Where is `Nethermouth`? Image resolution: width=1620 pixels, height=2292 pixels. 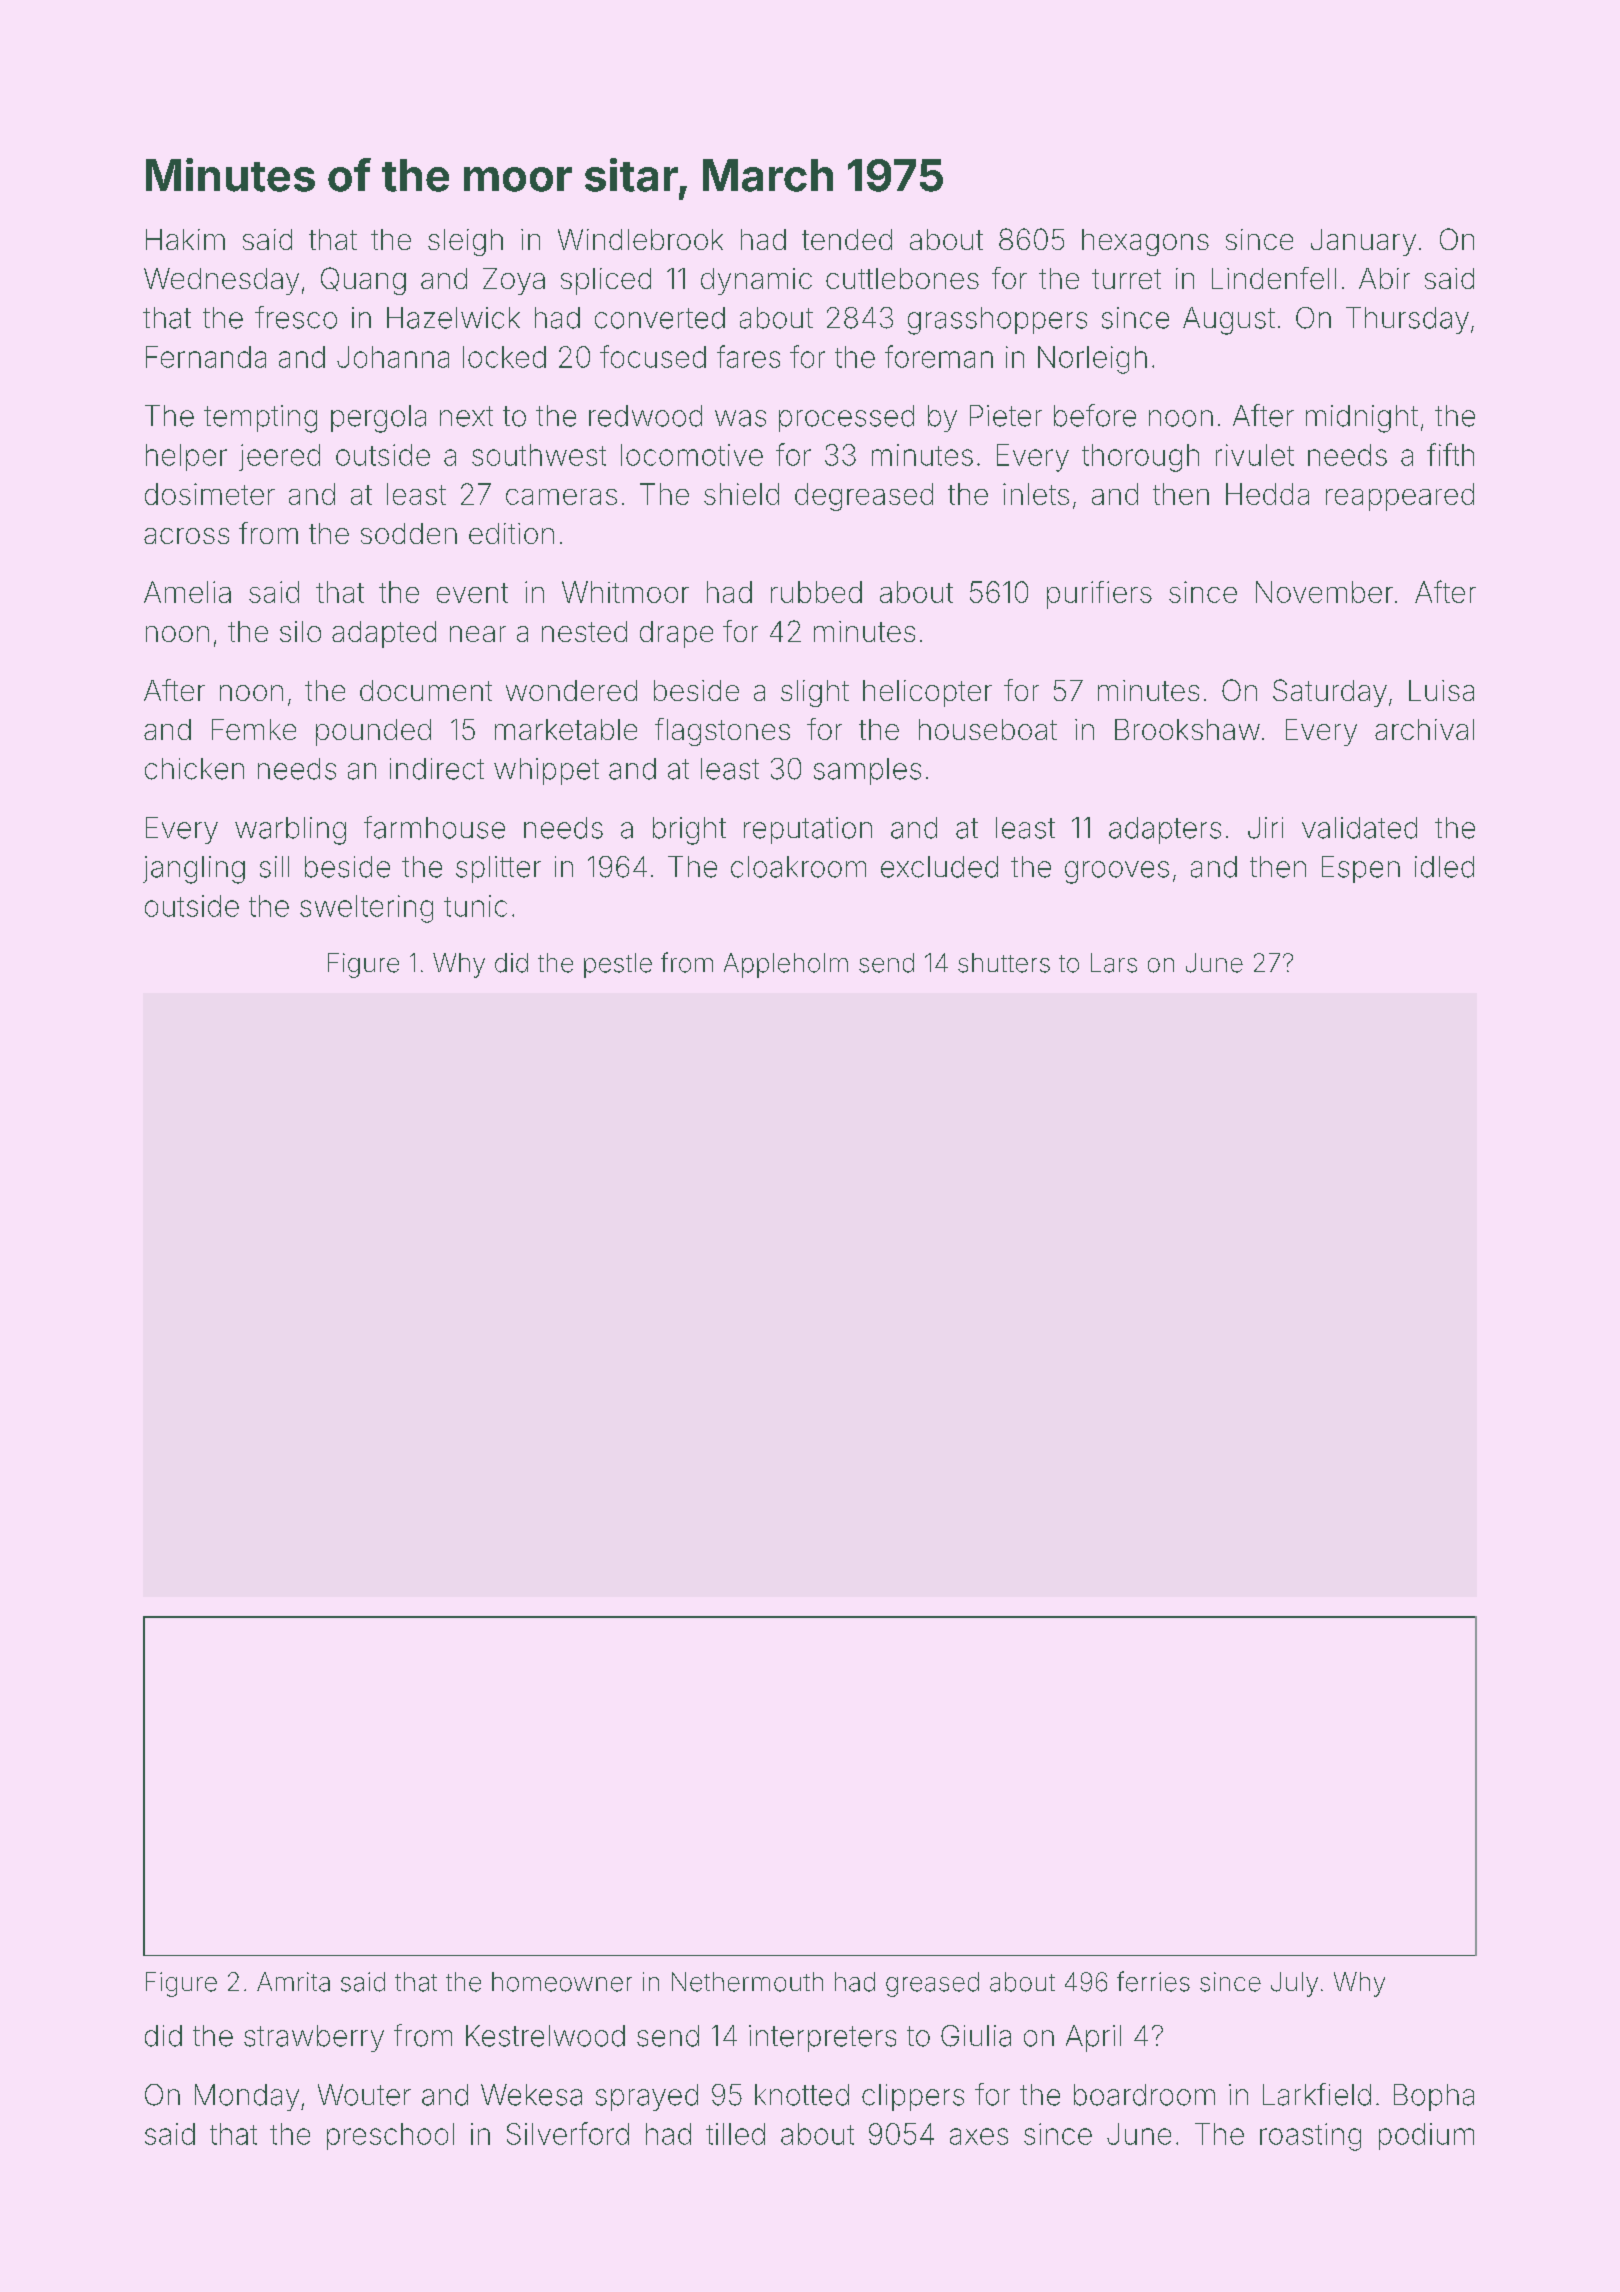 Nethermouth is located at coordinates (747, 1982).
